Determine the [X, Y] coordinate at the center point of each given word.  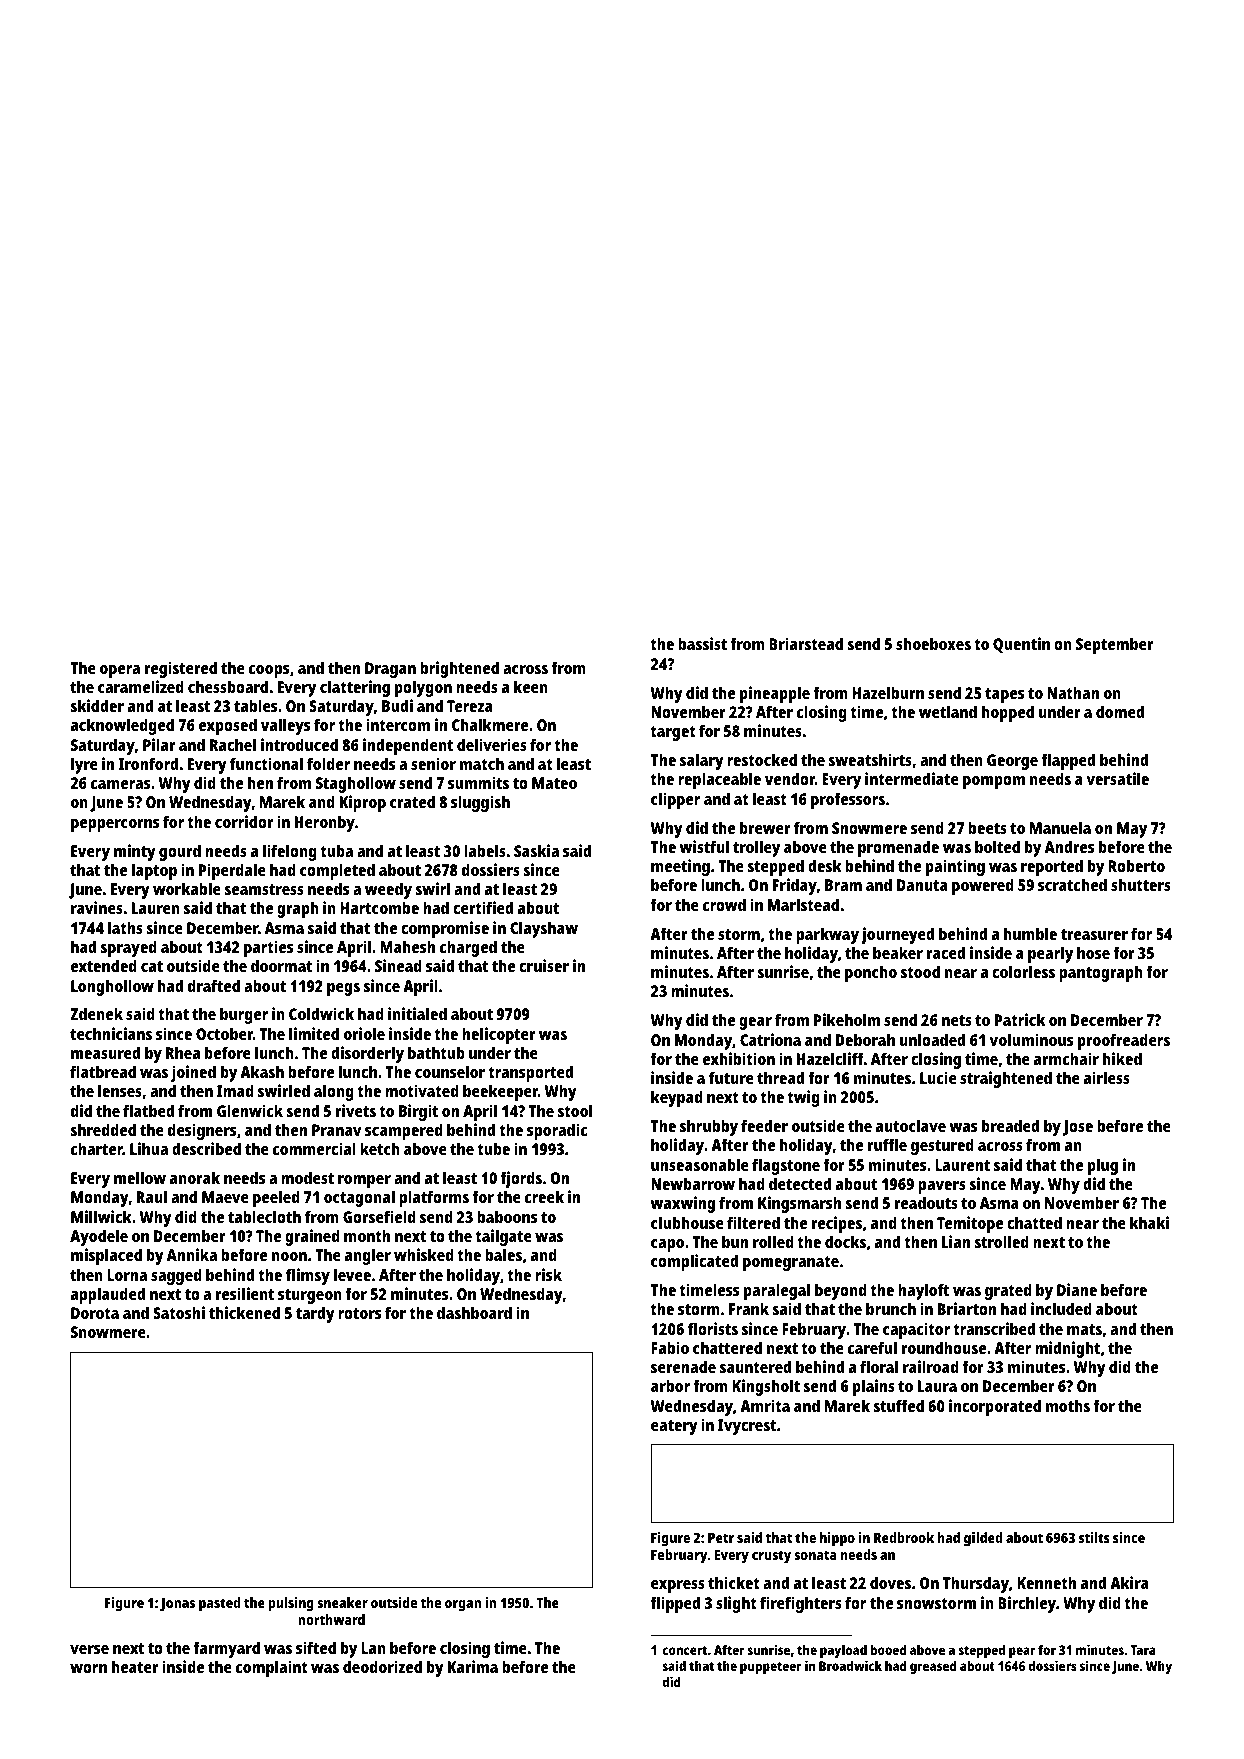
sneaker [342, 1602]
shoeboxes [933, 643]
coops [269, 671]
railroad [931, 1366]
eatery [674, 1427]
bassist [702, 643]
